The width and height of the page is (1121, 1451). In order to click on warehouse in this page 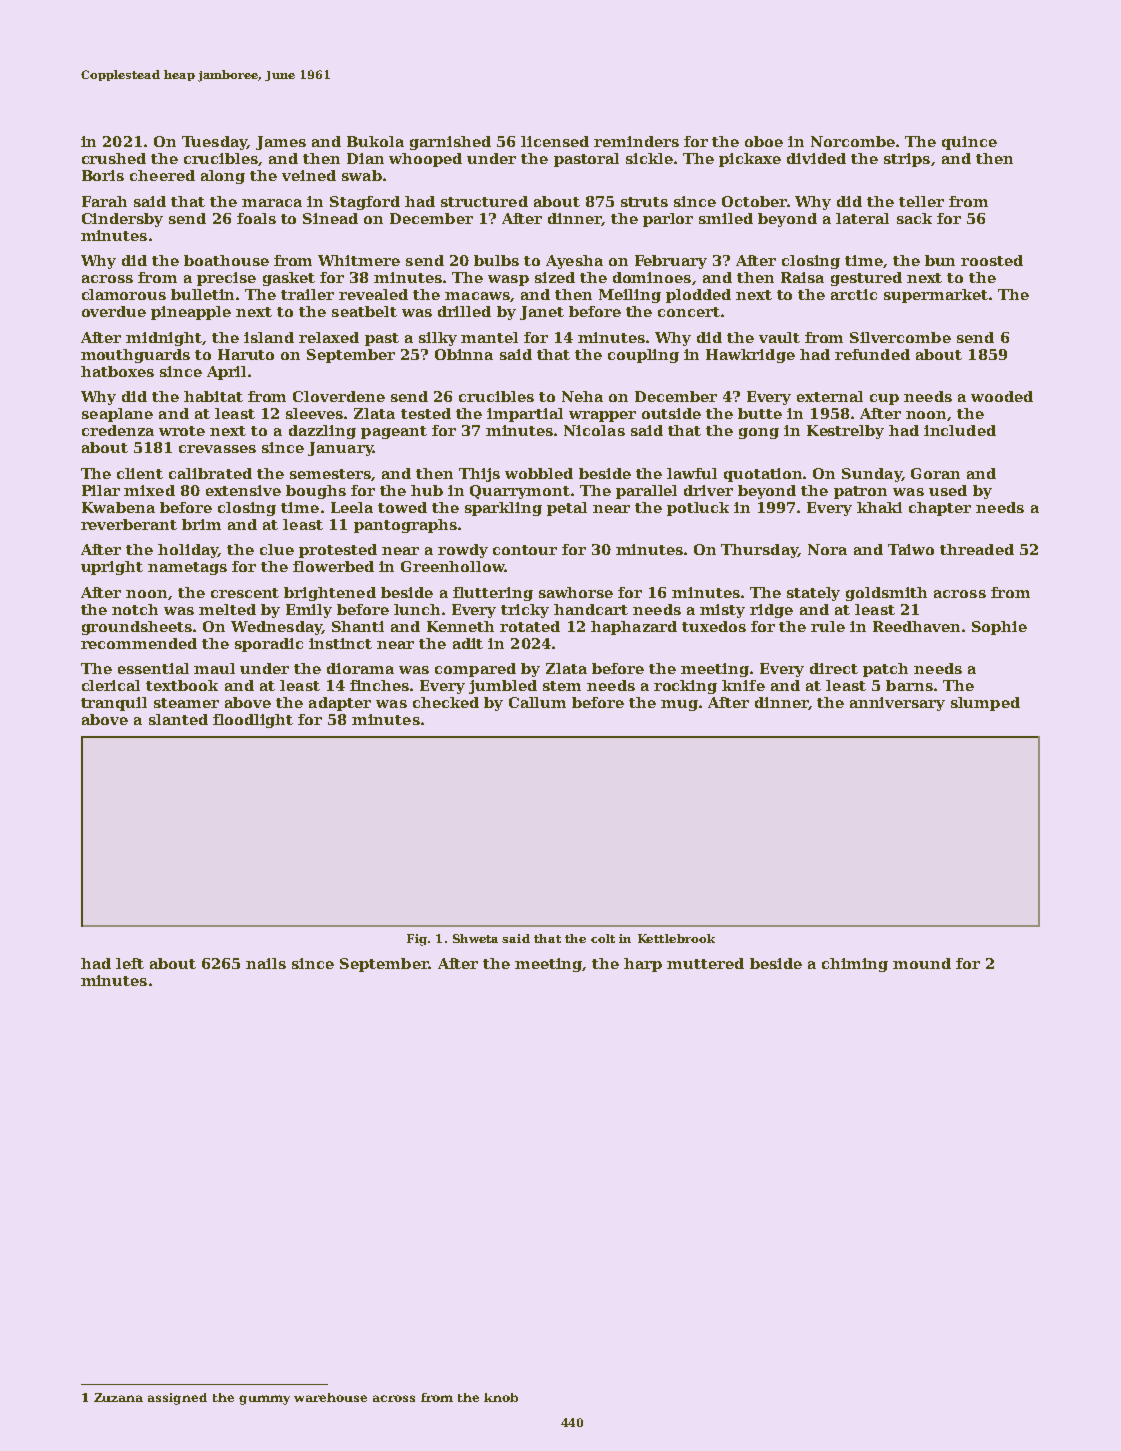, I will do `click(330, 1397)`.
